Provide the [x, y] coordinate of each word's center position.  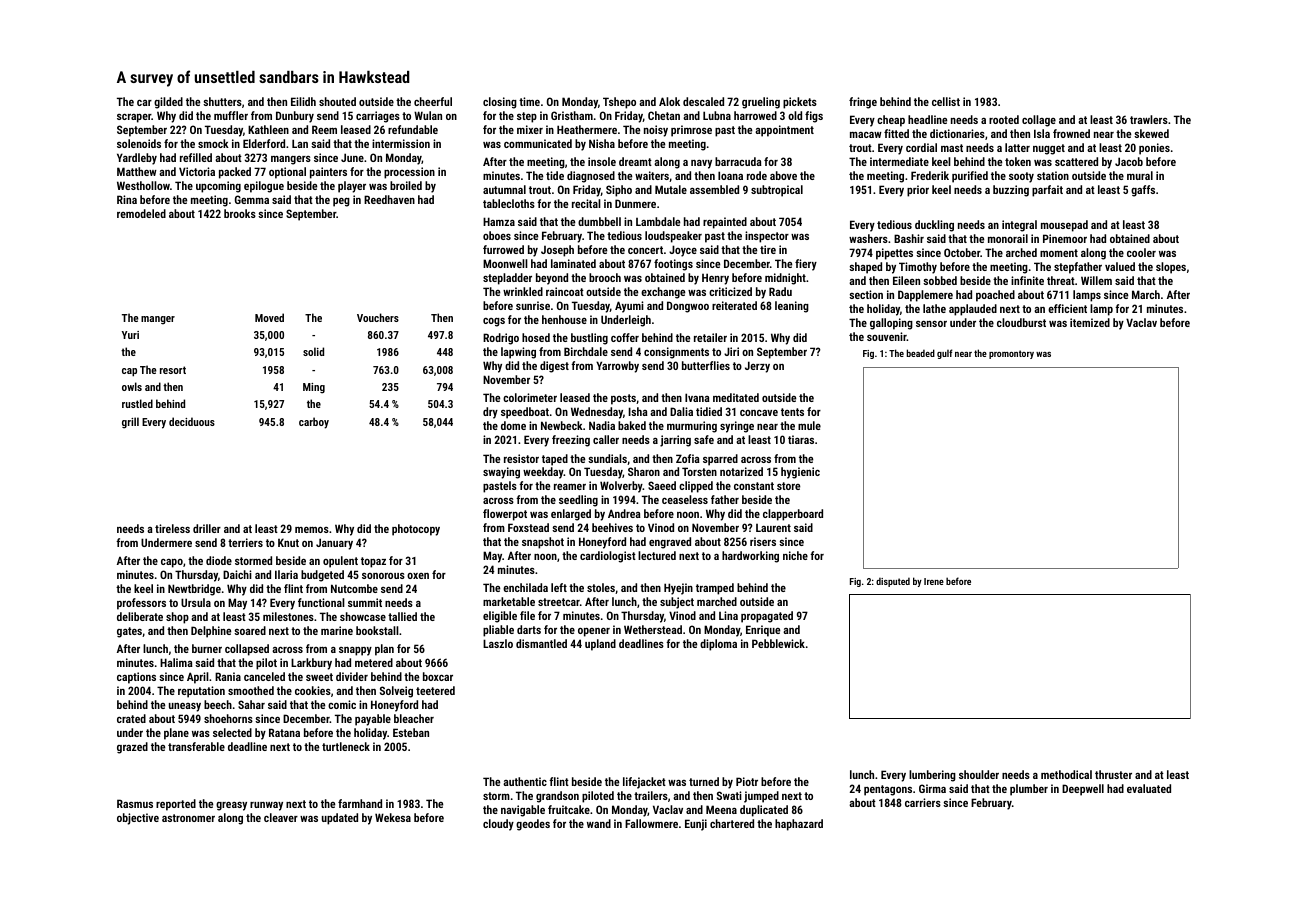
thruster [1113, 774]
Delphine [211, 632]
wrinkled [523, 291]
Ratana [284, 732]
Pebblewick [778, 643]
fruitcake [569, 809]
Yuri [130, 335]
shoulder [979, 774]
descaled [703, 101]
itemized [1090, 322]
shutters [222, 101]
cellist [946, 101]
